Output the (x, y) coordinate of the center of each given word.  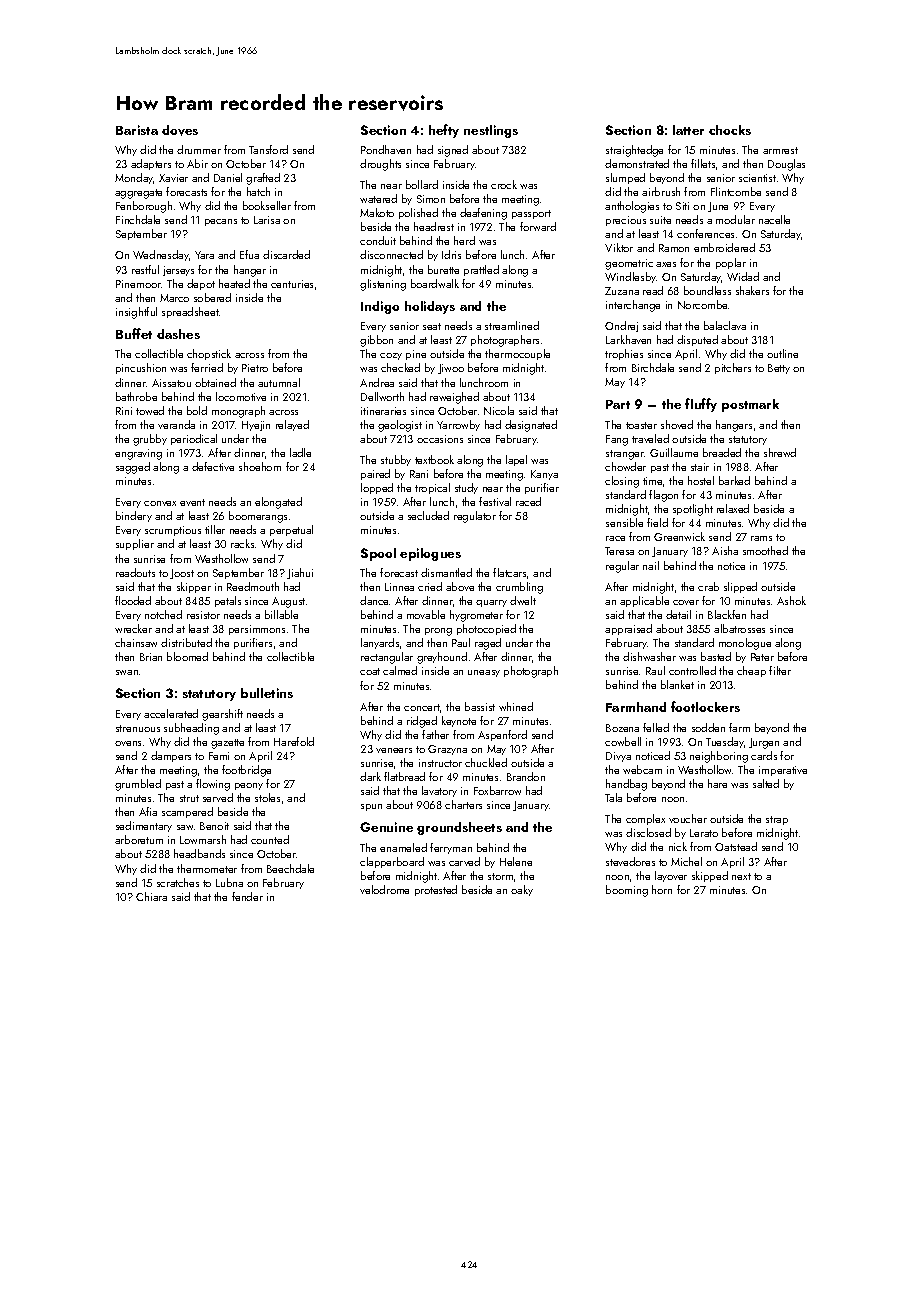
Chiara (151, 896)
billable (281, 614)
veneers (394, 750)
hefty (444, 131)
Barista (137, 130)
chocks (730, 130)
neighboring (719, 757)
